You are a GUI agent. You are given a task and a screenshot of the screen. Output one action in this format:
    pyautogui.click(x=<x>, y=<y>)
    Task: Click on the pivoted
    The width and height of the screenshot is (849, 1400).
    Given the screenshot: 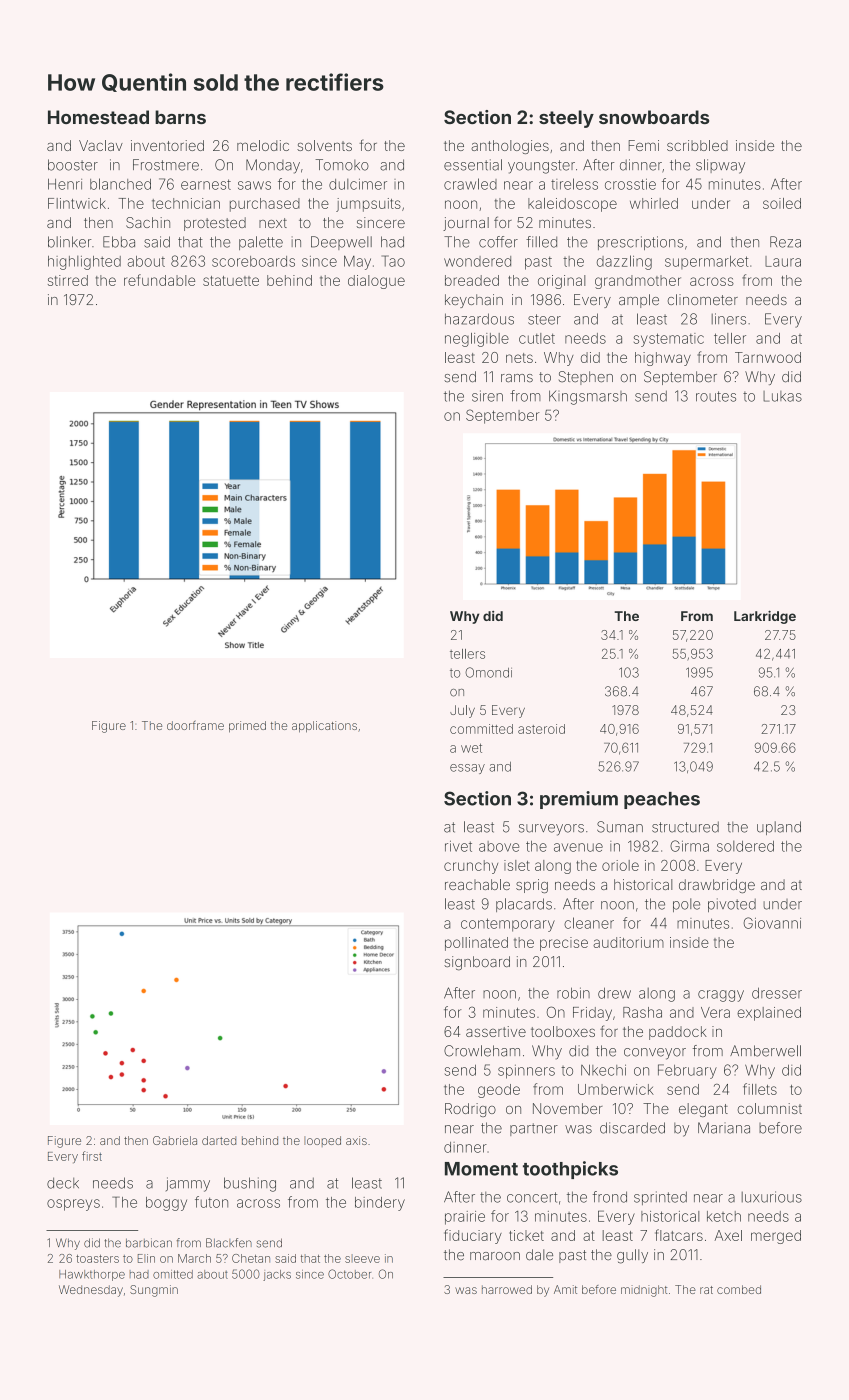 What is the action you would take?
    pyautogui.click(x=732, y=905)
